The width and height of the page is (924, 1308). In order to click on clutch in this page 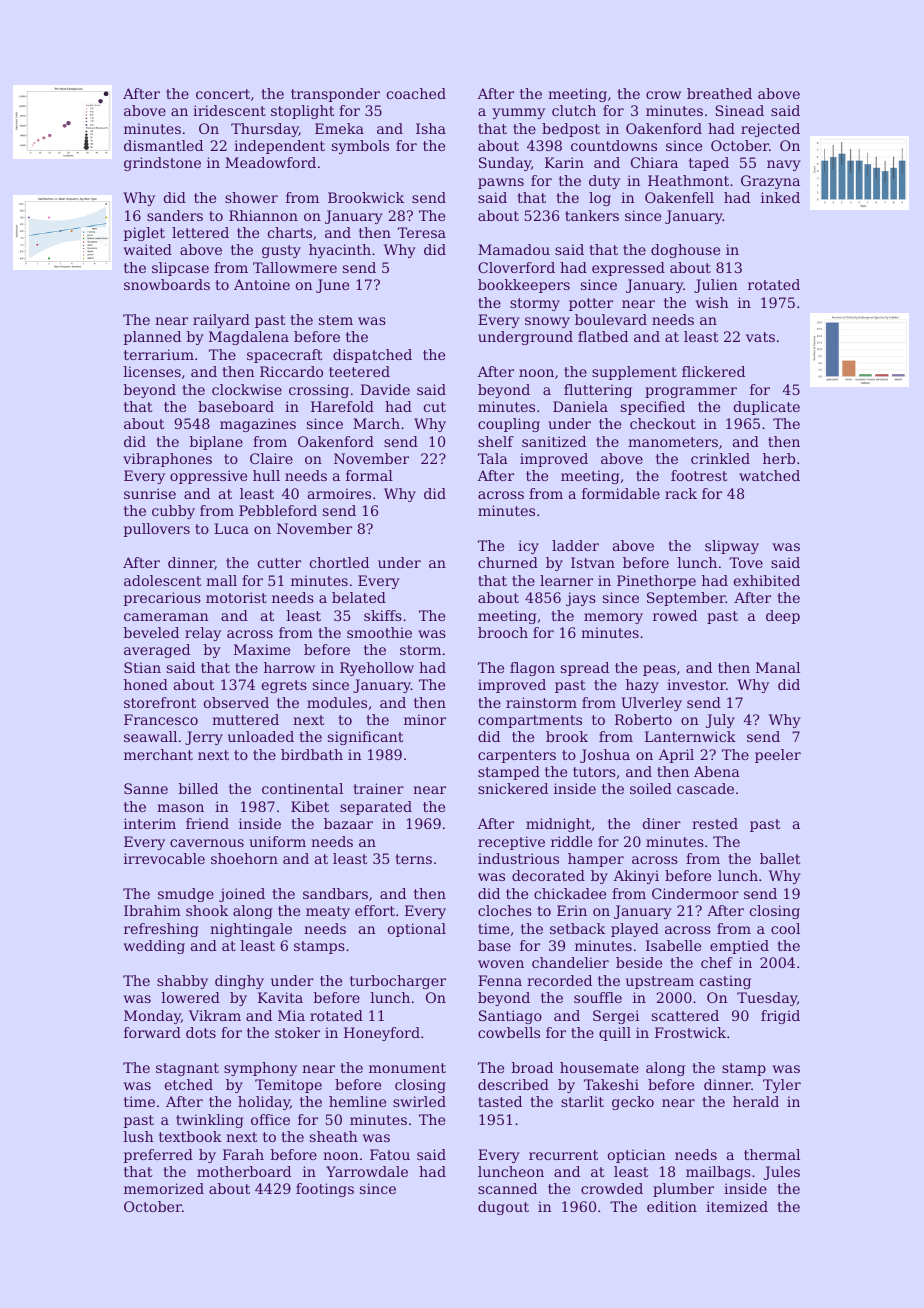, I will do `click(574, 110)`.
